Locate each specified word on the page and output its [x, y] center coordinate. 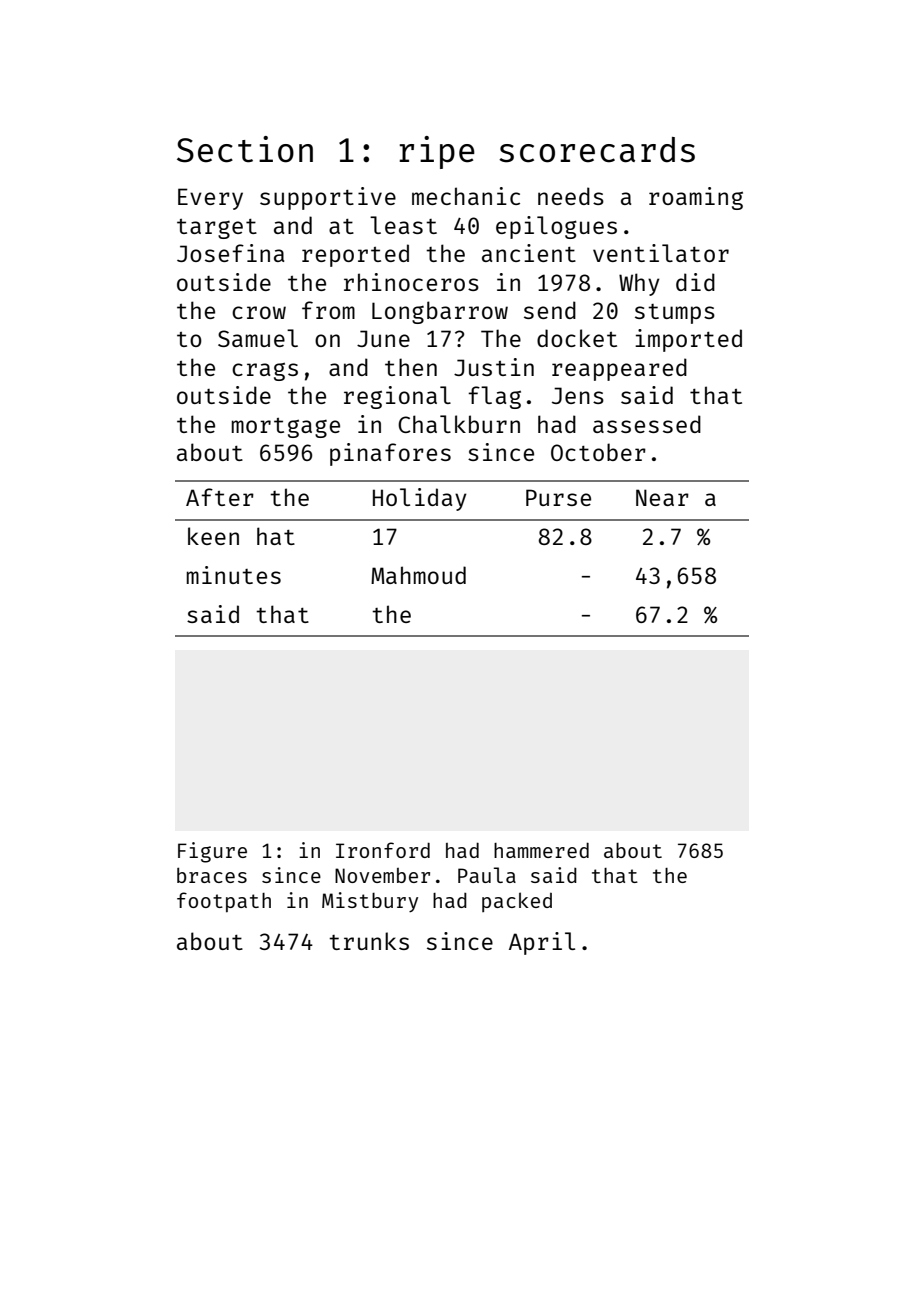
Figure [212, 852]
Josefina [230, 253]
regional [397, 397]
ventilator [661, 253]
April [542, 943]
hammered [541, 850]
